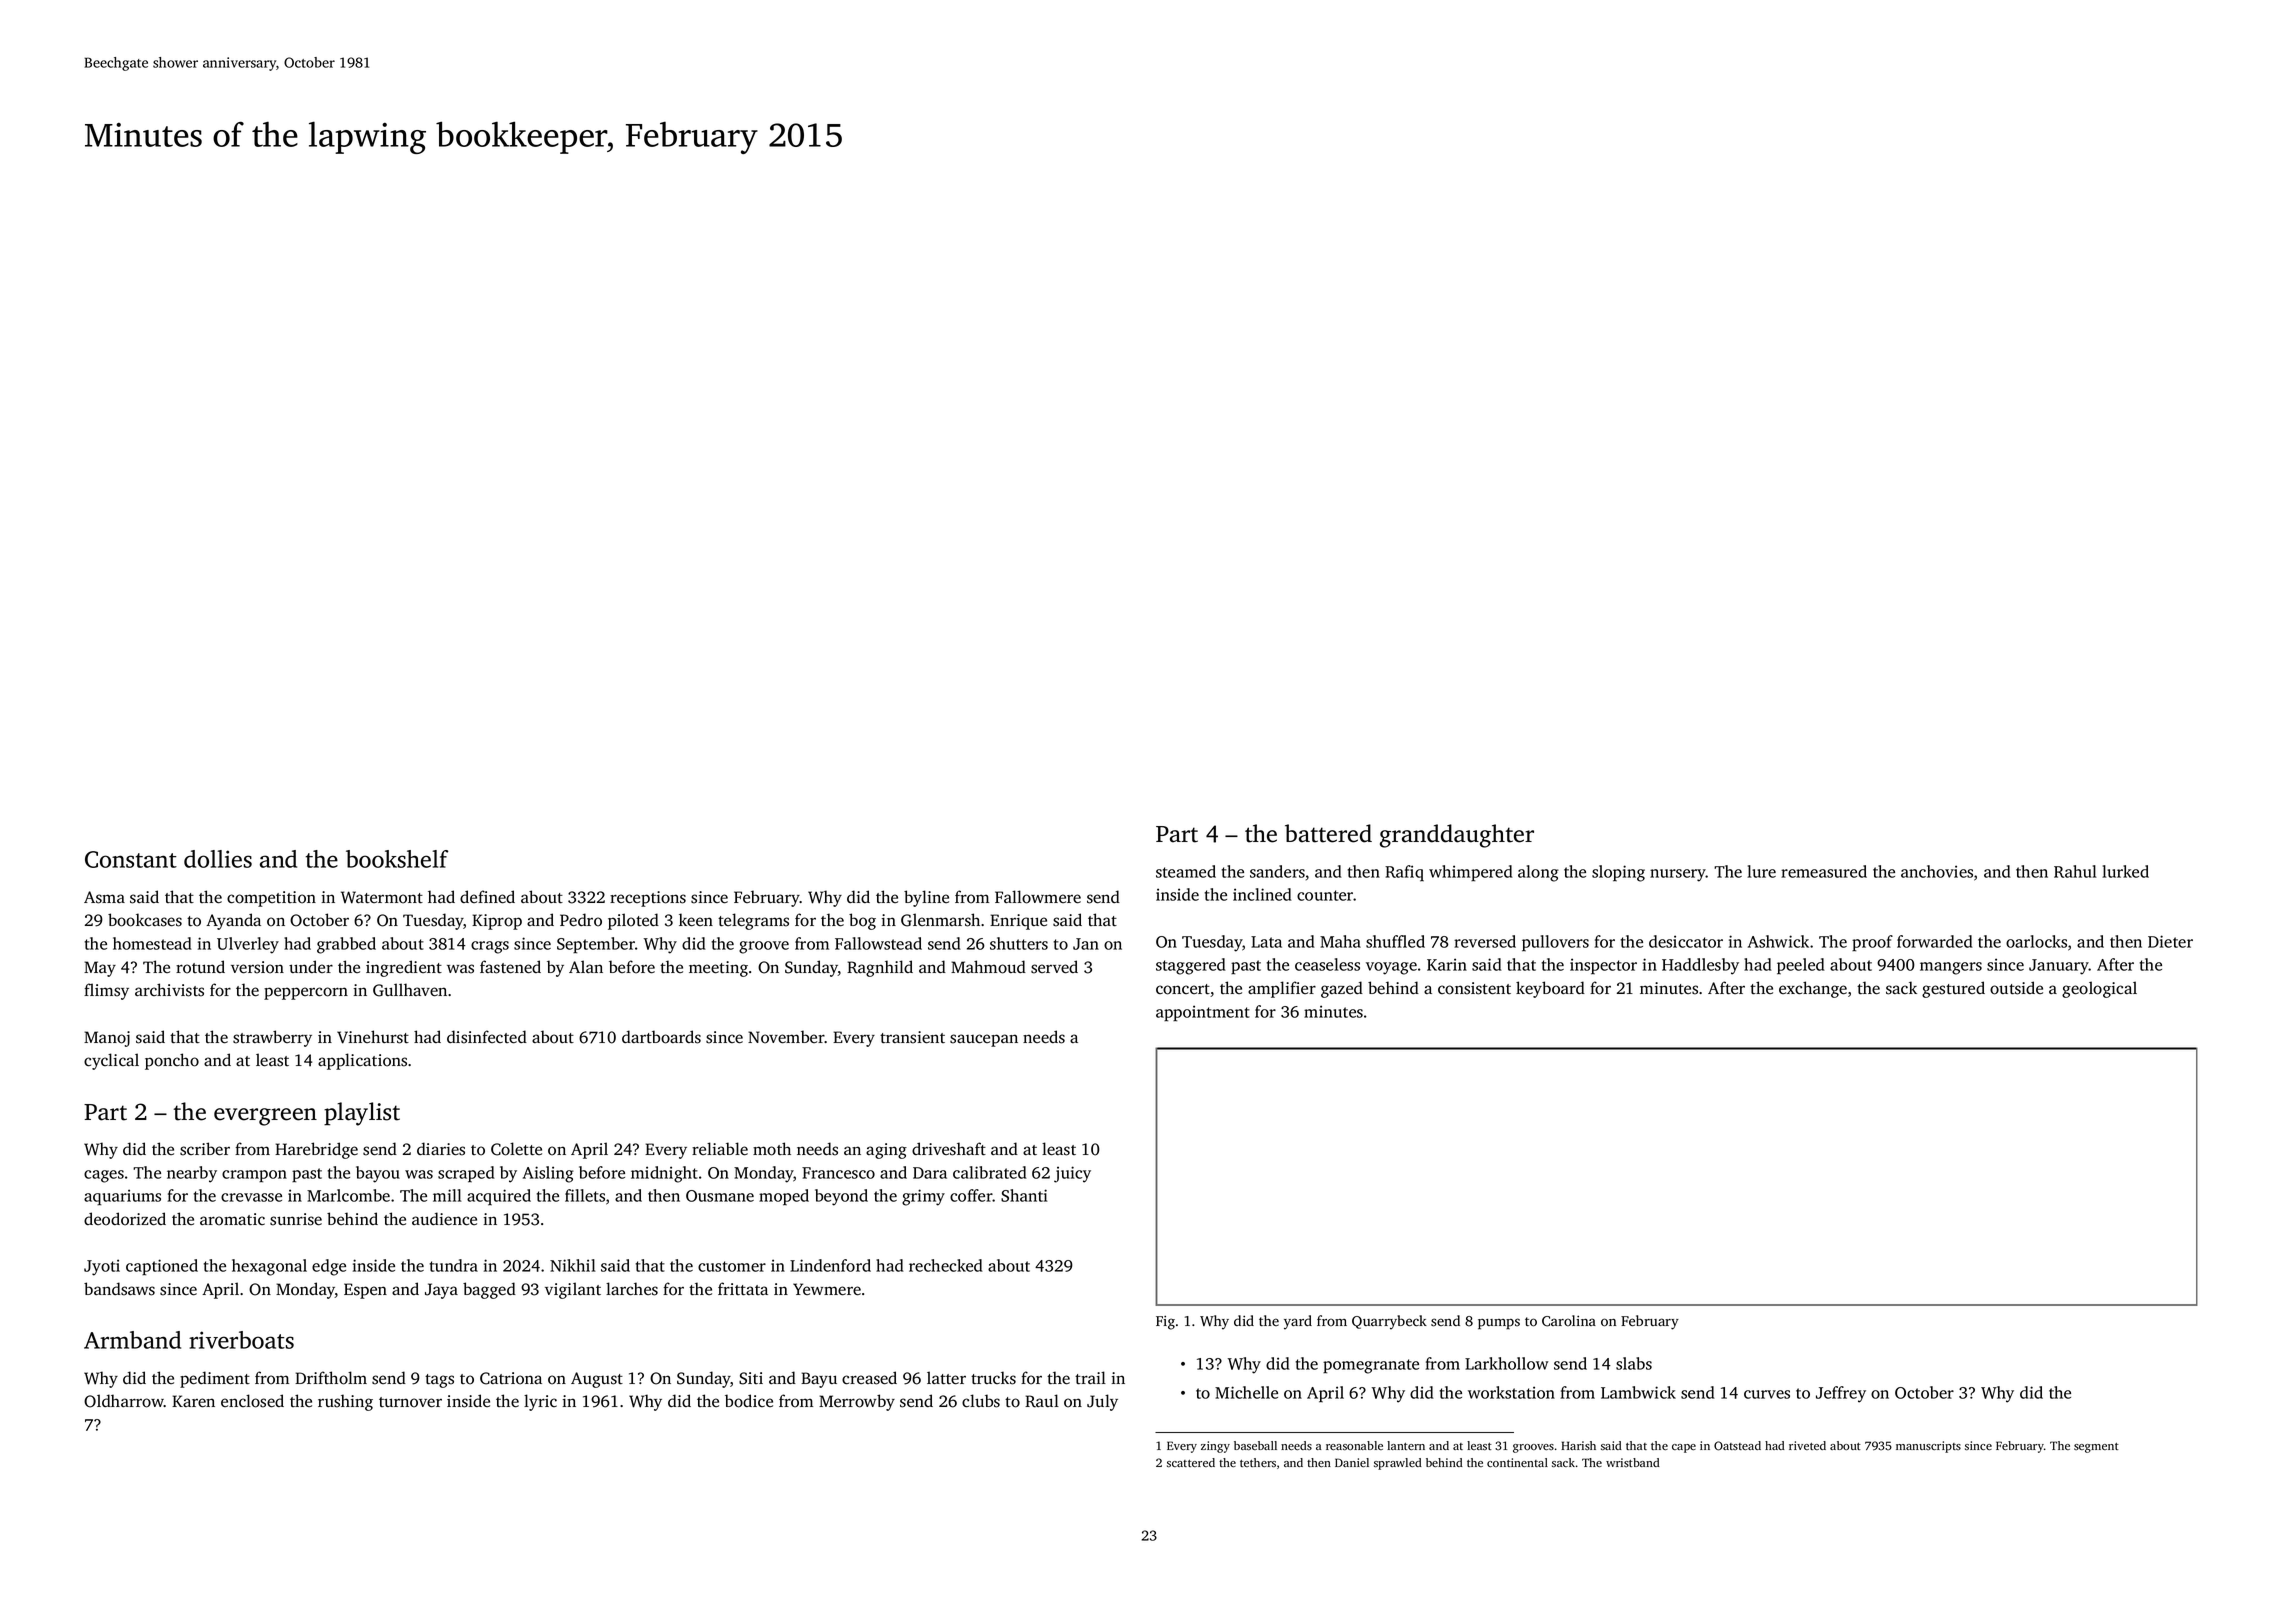  I want to click on applications, so click(362, 1061).
